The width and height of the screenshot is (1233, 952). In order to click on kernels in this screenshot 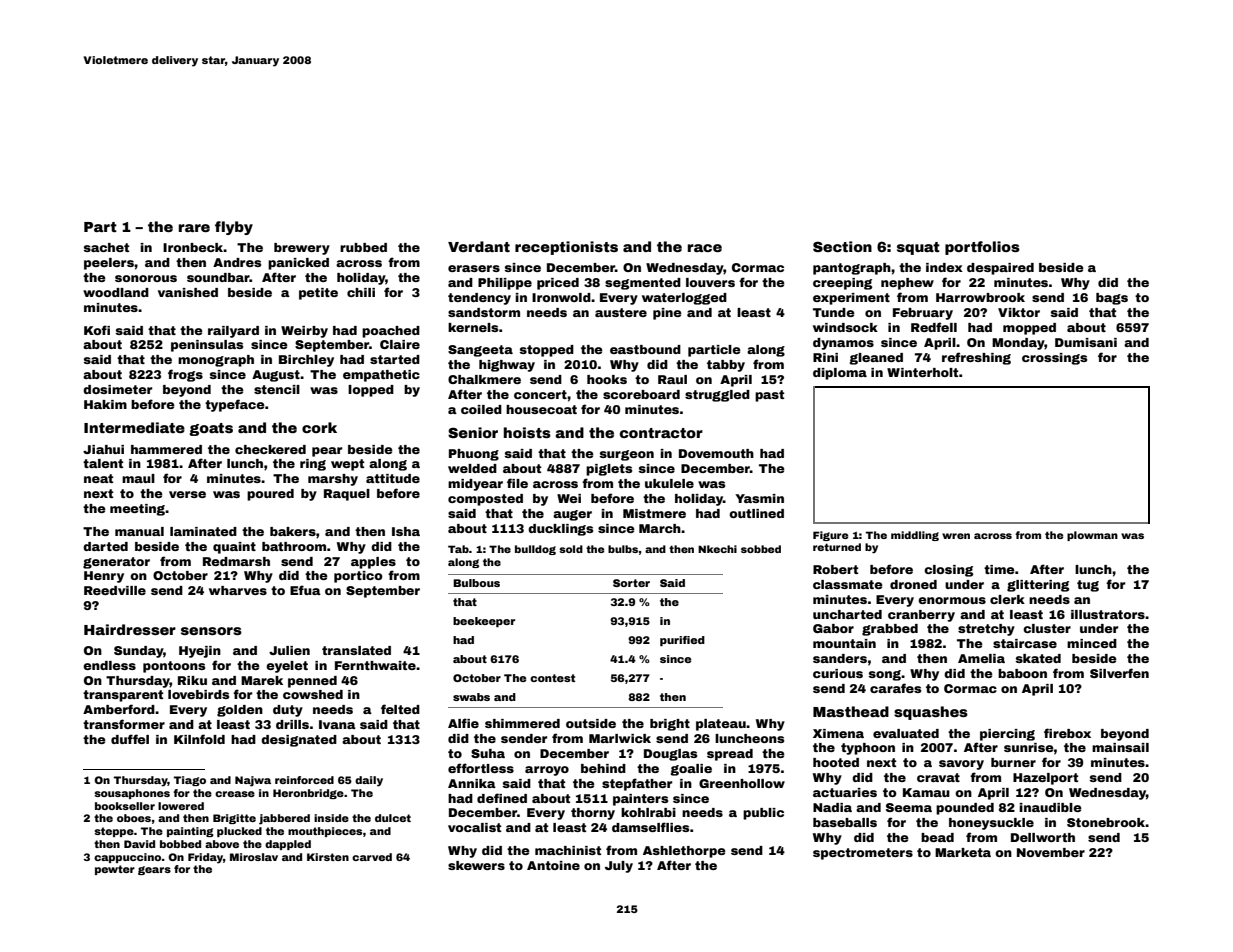, I will do `click(473, 327)`.
